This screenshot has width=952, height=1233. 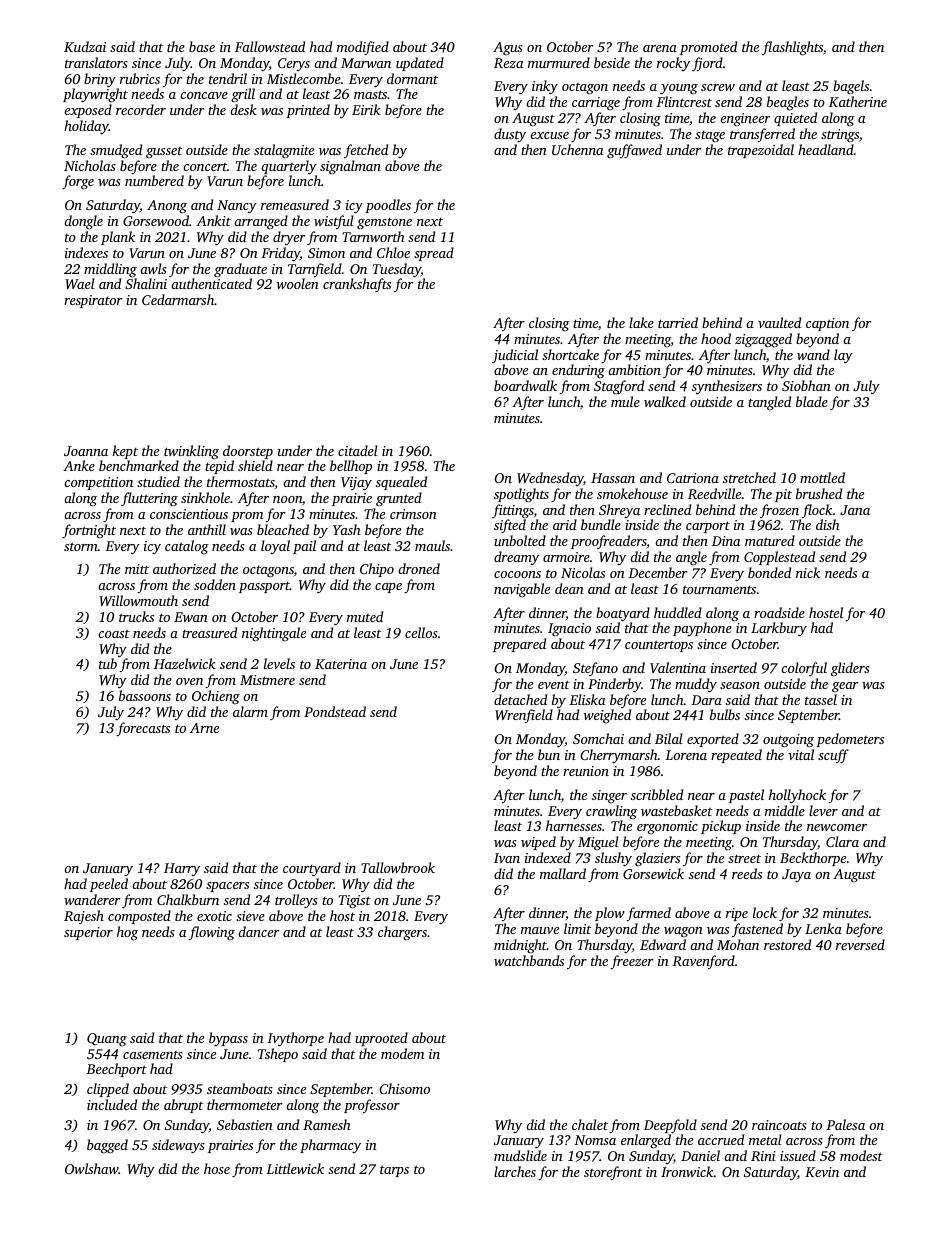 What do you see at coordinates (217, 1168) in the screenshot?
I see `hose` at bounding box center [217, 1168].
